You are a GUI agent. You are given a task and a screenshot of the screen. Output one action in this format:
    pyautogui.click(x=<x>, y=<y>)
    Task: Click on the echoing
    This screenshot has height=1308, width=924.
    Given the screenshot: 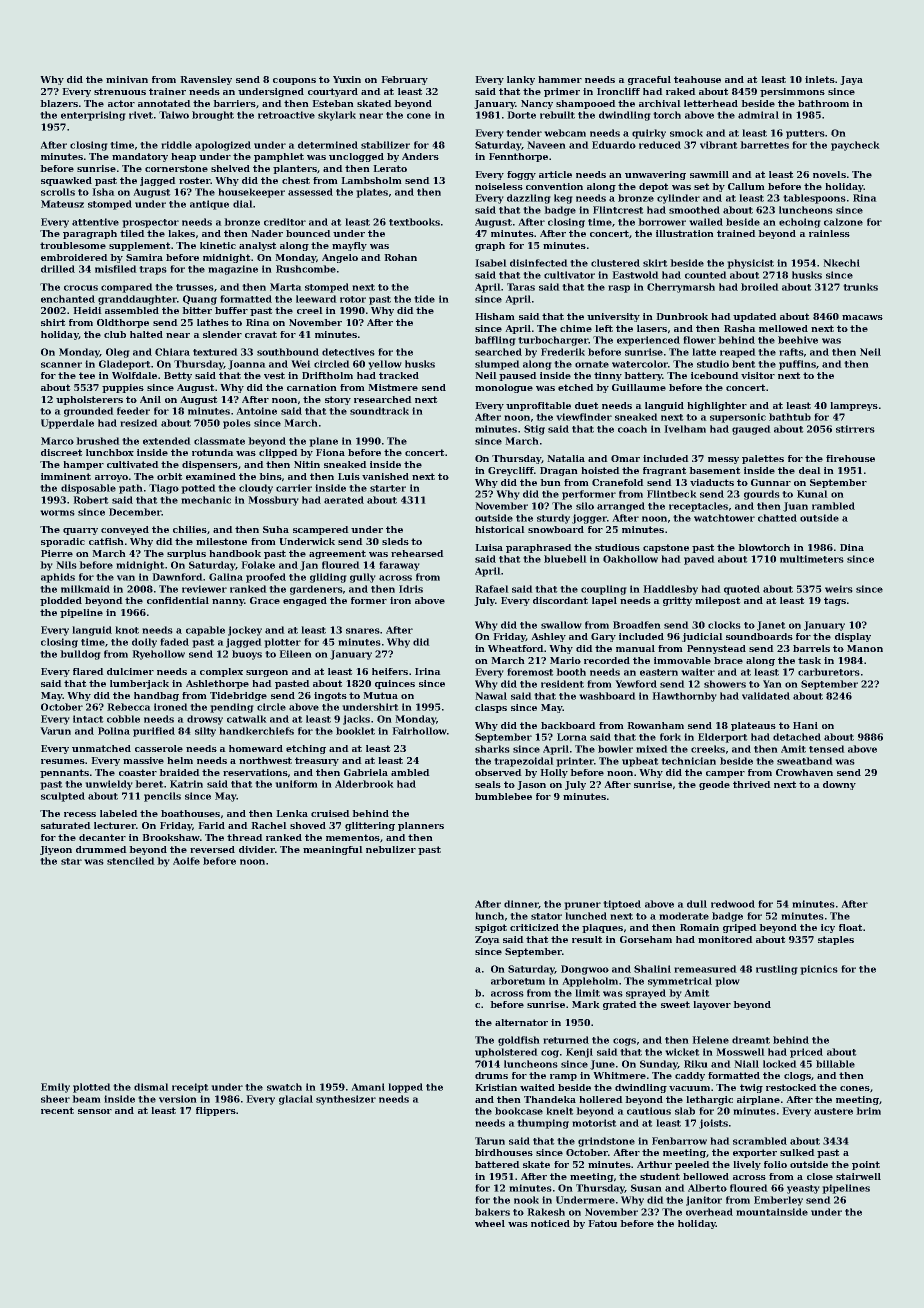 What is the action you would take?
    pyautogui.click(x=799, y=223)
